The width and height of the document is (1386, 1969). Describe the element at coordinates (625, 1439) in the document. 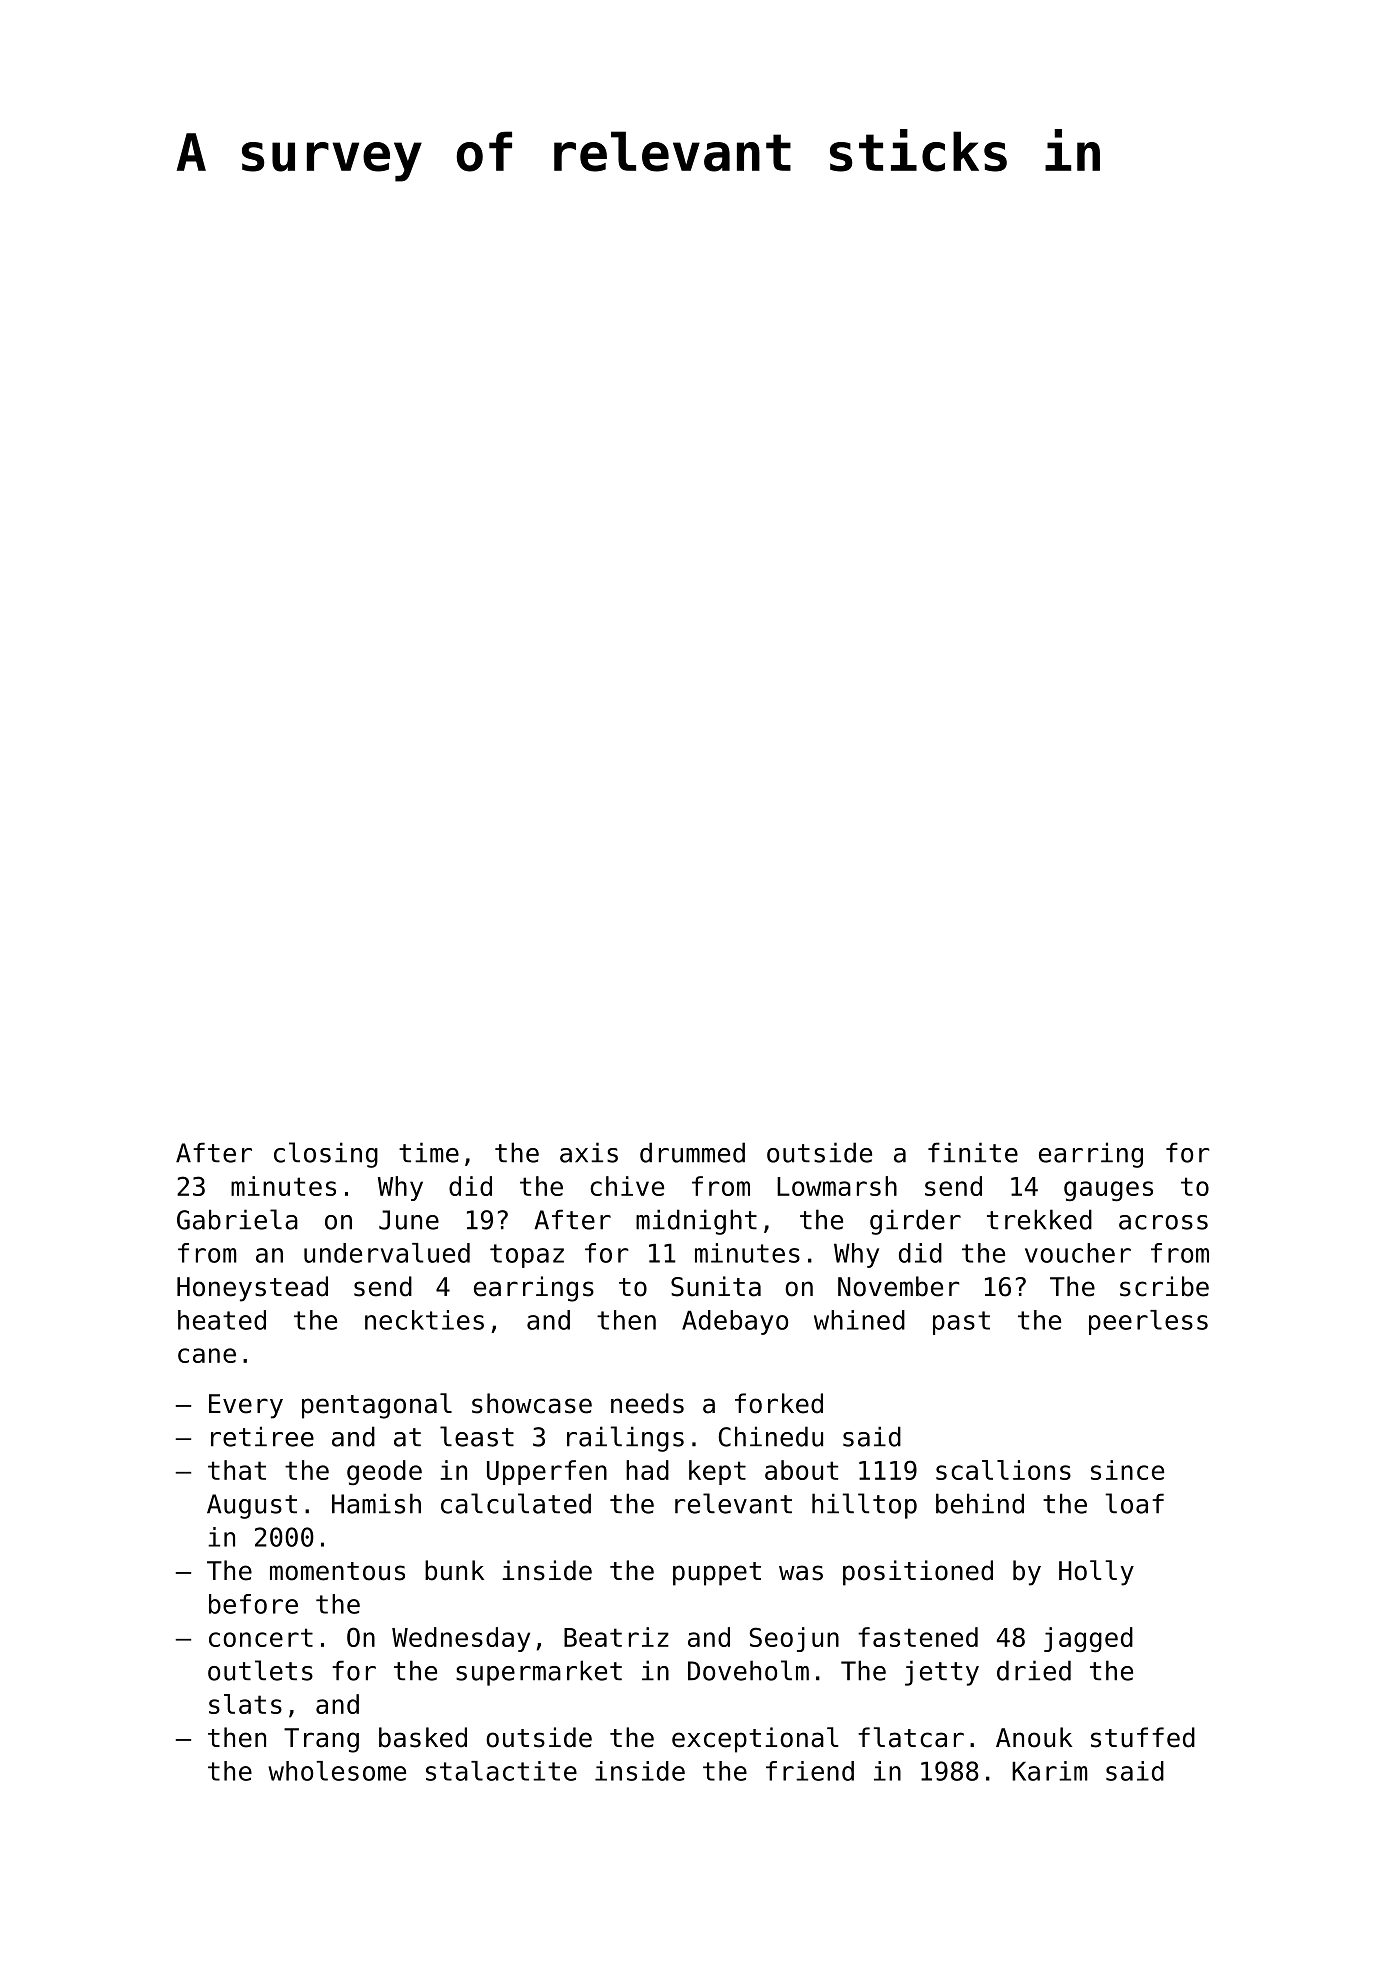

I see `railings` at that location.
